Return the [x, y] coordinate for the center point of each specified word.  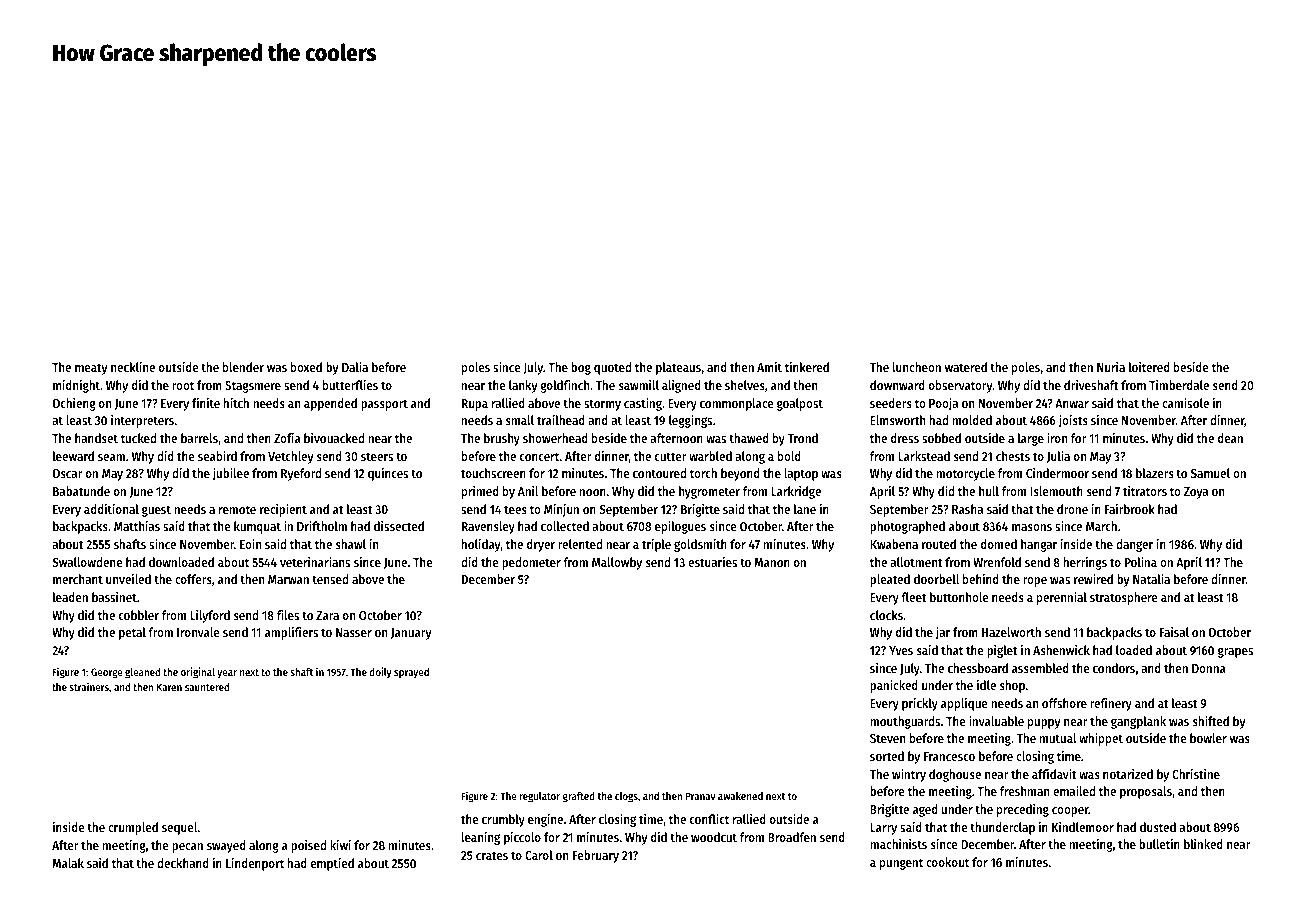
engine [545, 820]
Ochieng [74, 404]
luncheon [917, 367]
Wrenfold [997, 562]
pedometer [531, 563]
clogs [626, 797]
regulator [539, 797]
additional [111, 509]
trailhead [561, 420]
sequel [179, 828]
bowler [1208, 738]
